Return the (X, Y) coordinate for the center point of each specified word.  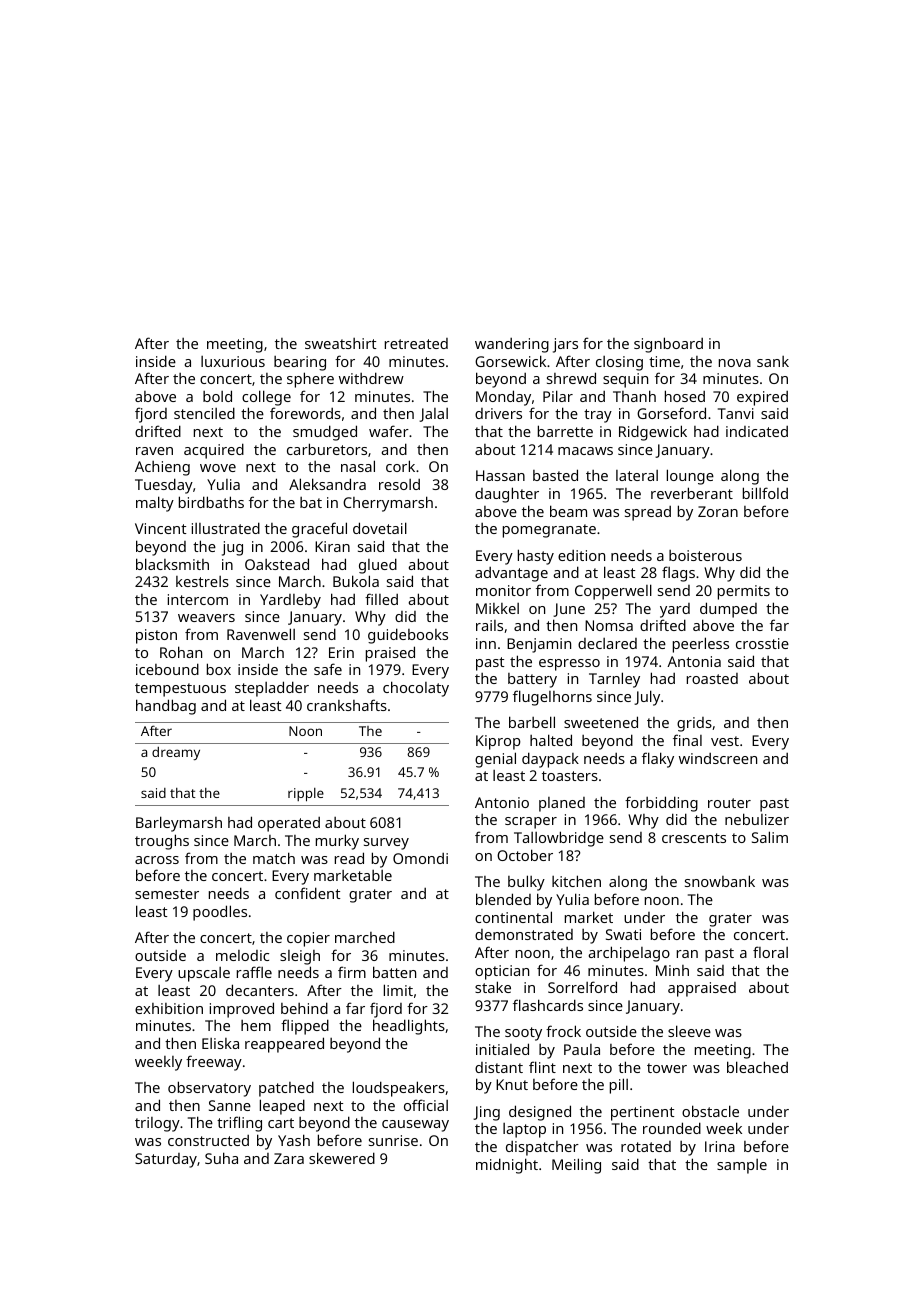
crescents (694, 838)
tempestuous (180, 690)
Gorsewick (510, 361)
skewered (342, 1158)
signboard (668, 345)
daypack (550, 760)
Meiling (576, 1166)
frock (563, 1031)
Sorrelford (582, 987)
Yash (294, 1140)
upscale (204, 974)
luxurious (233, 361)
